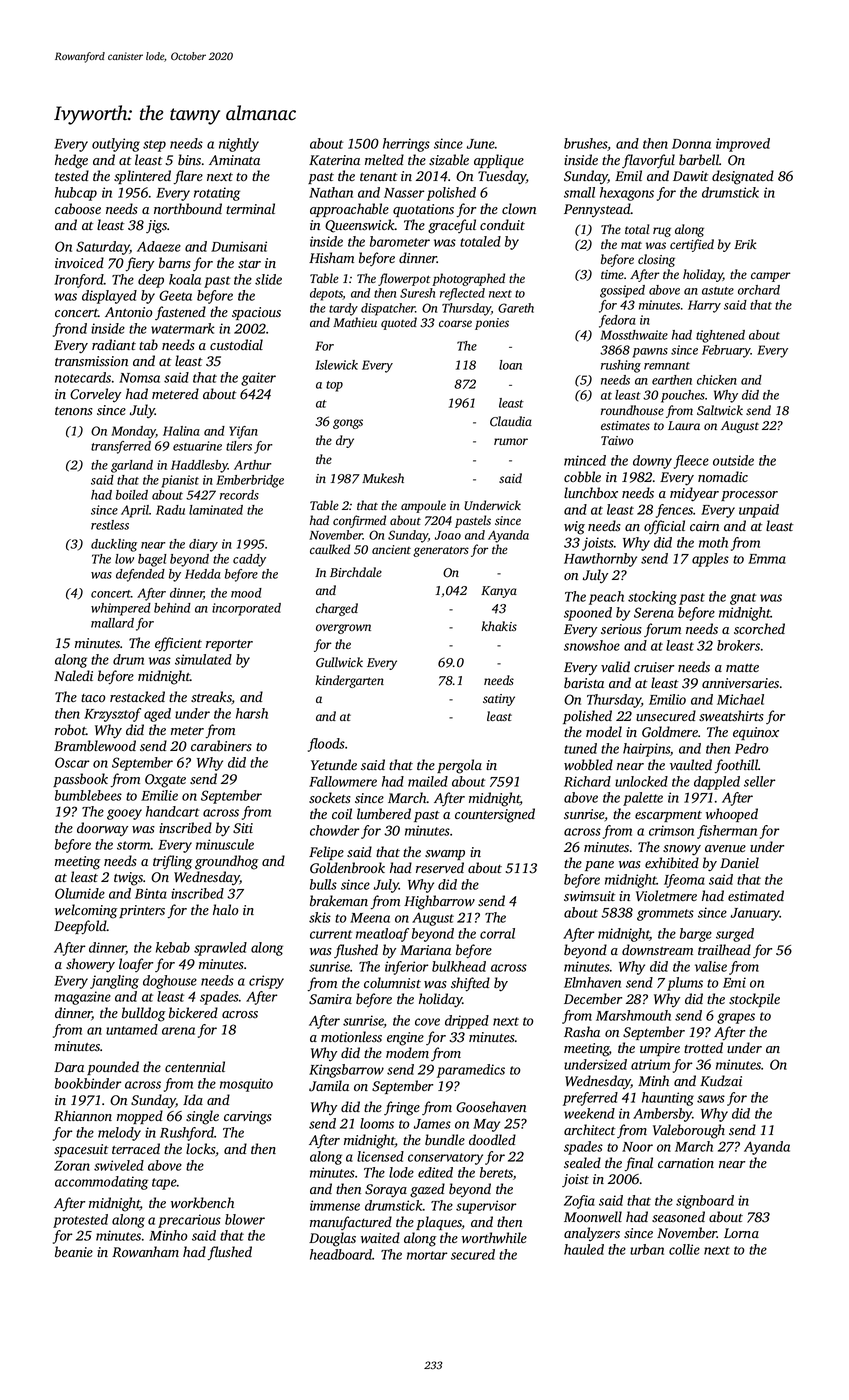 The image size is (849, 1400). Describe the element at coordinates (731, 716) in the document. I see `sweatshirts` at that location.
